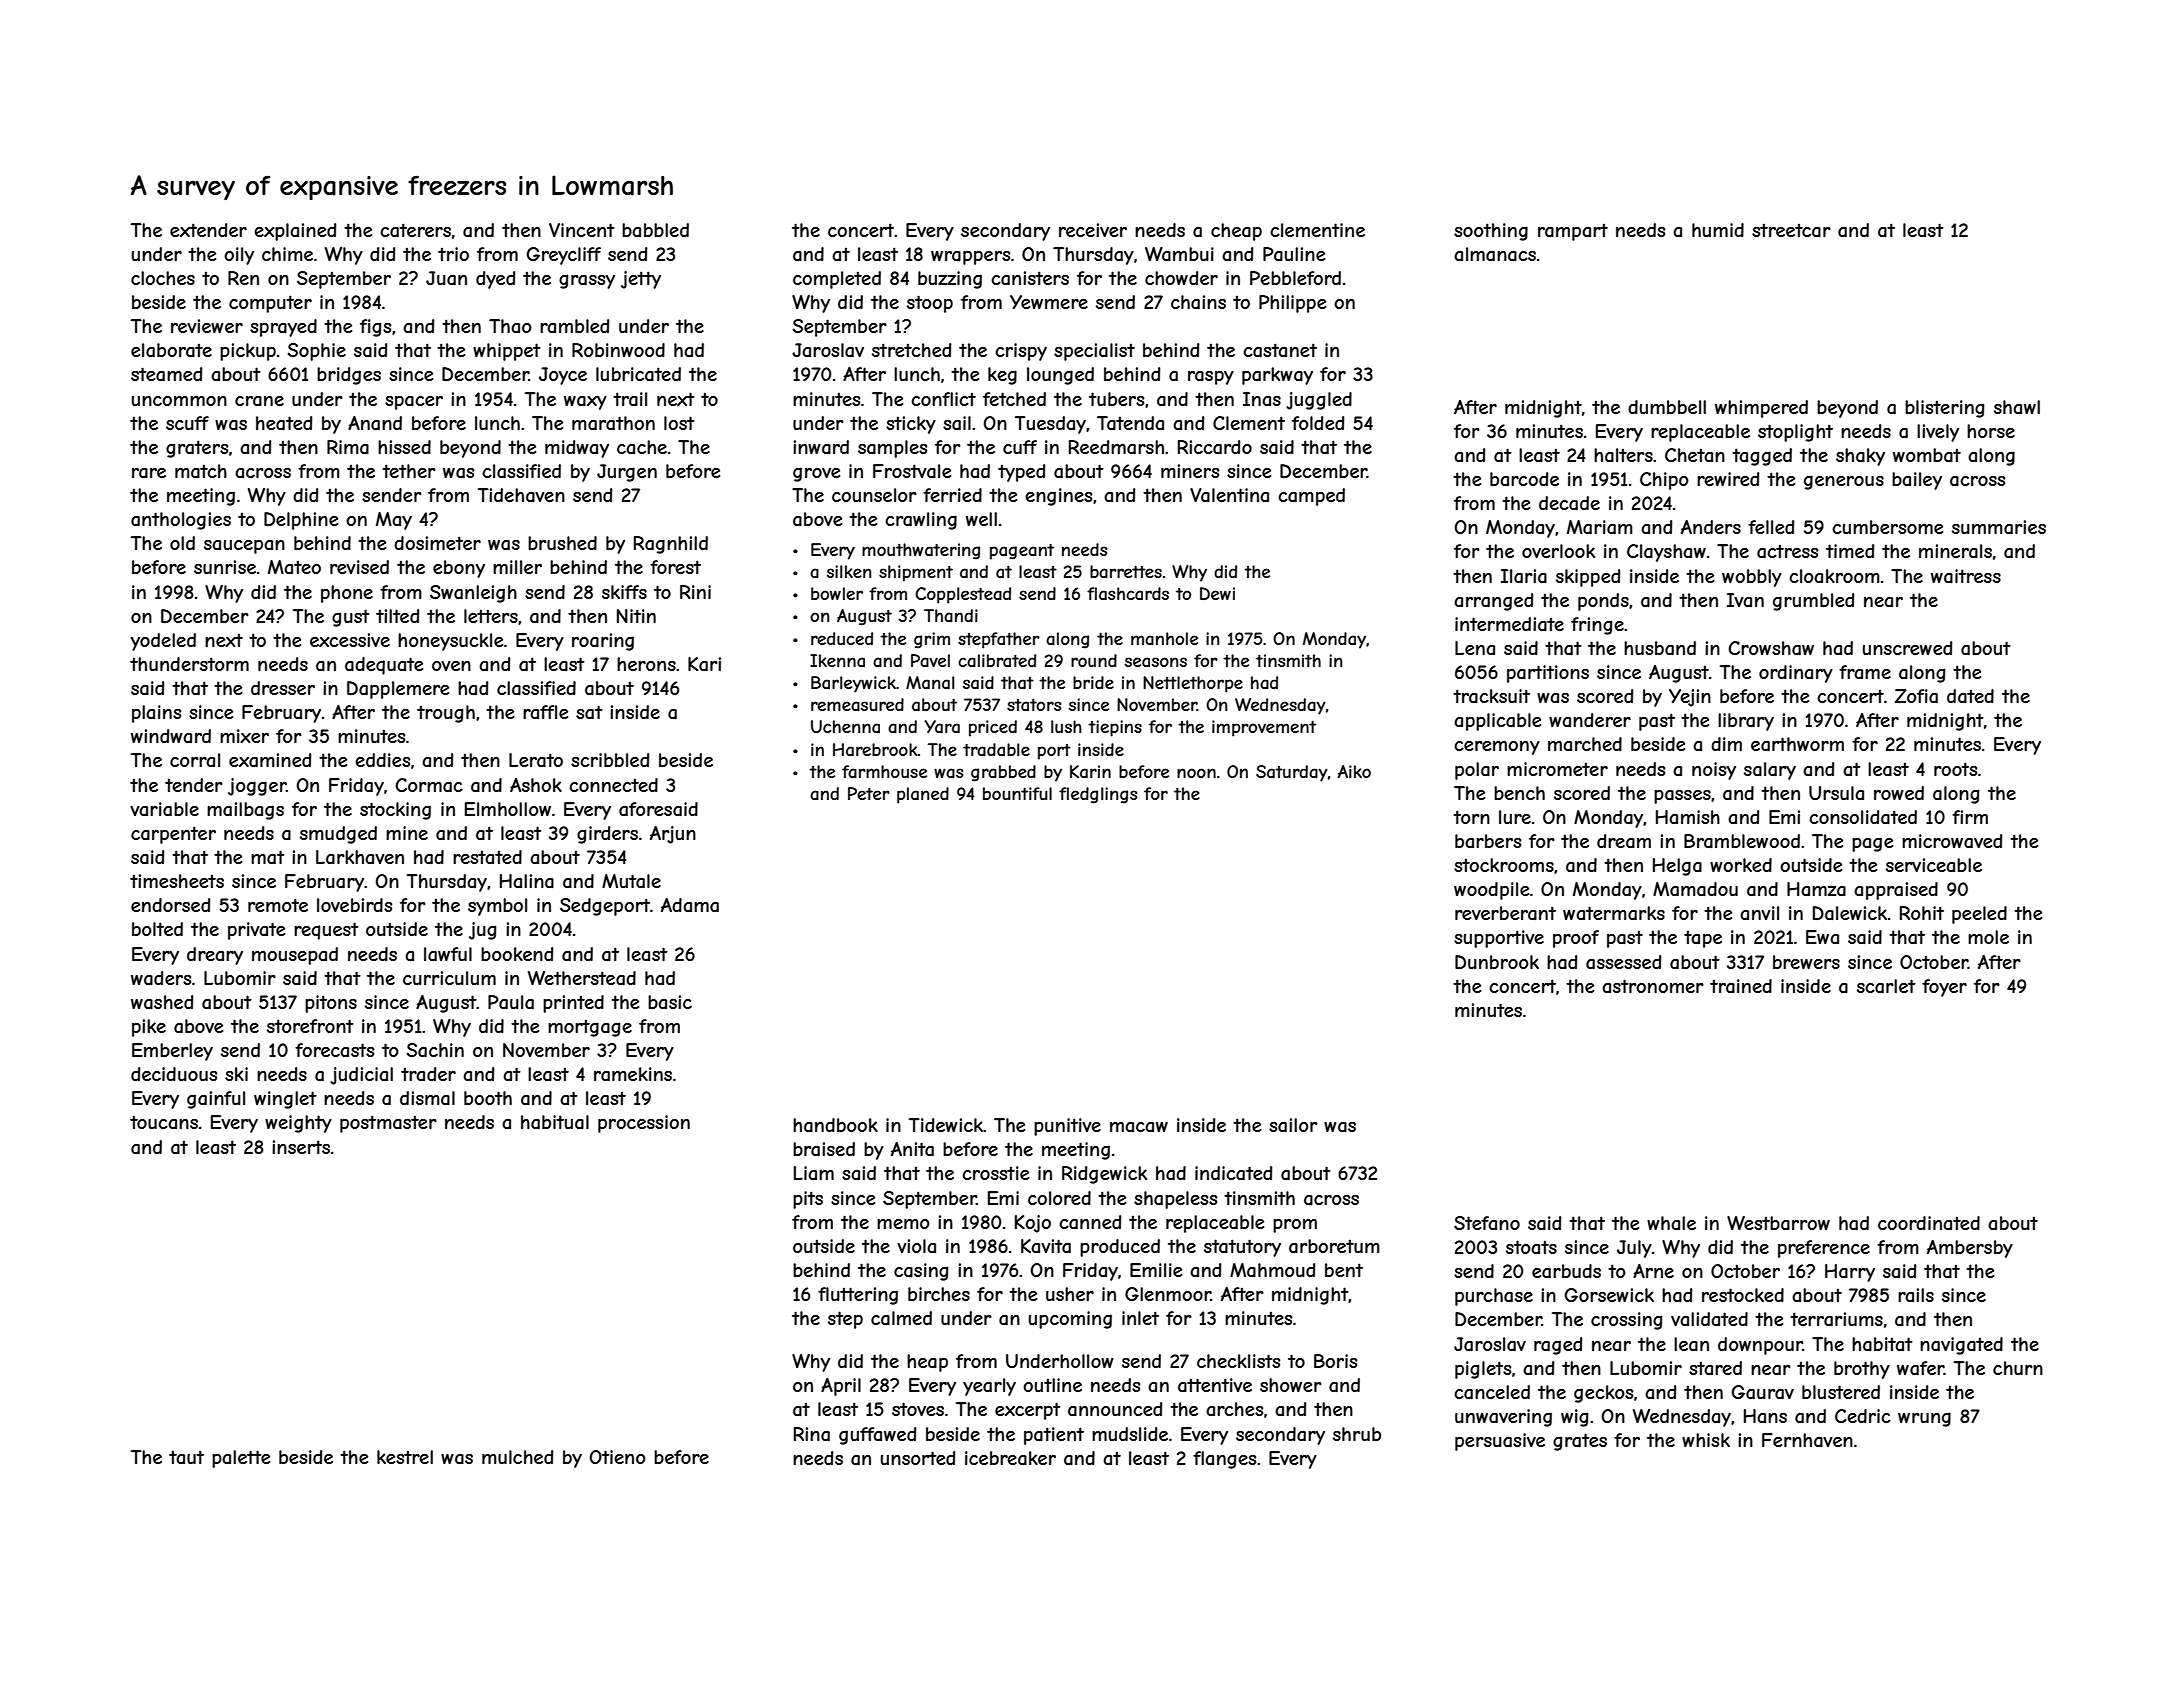 Image resolution: width=2178 pixels, height=1683 pixels. I want to click on Westbarrow, so click(1778, 1223).
